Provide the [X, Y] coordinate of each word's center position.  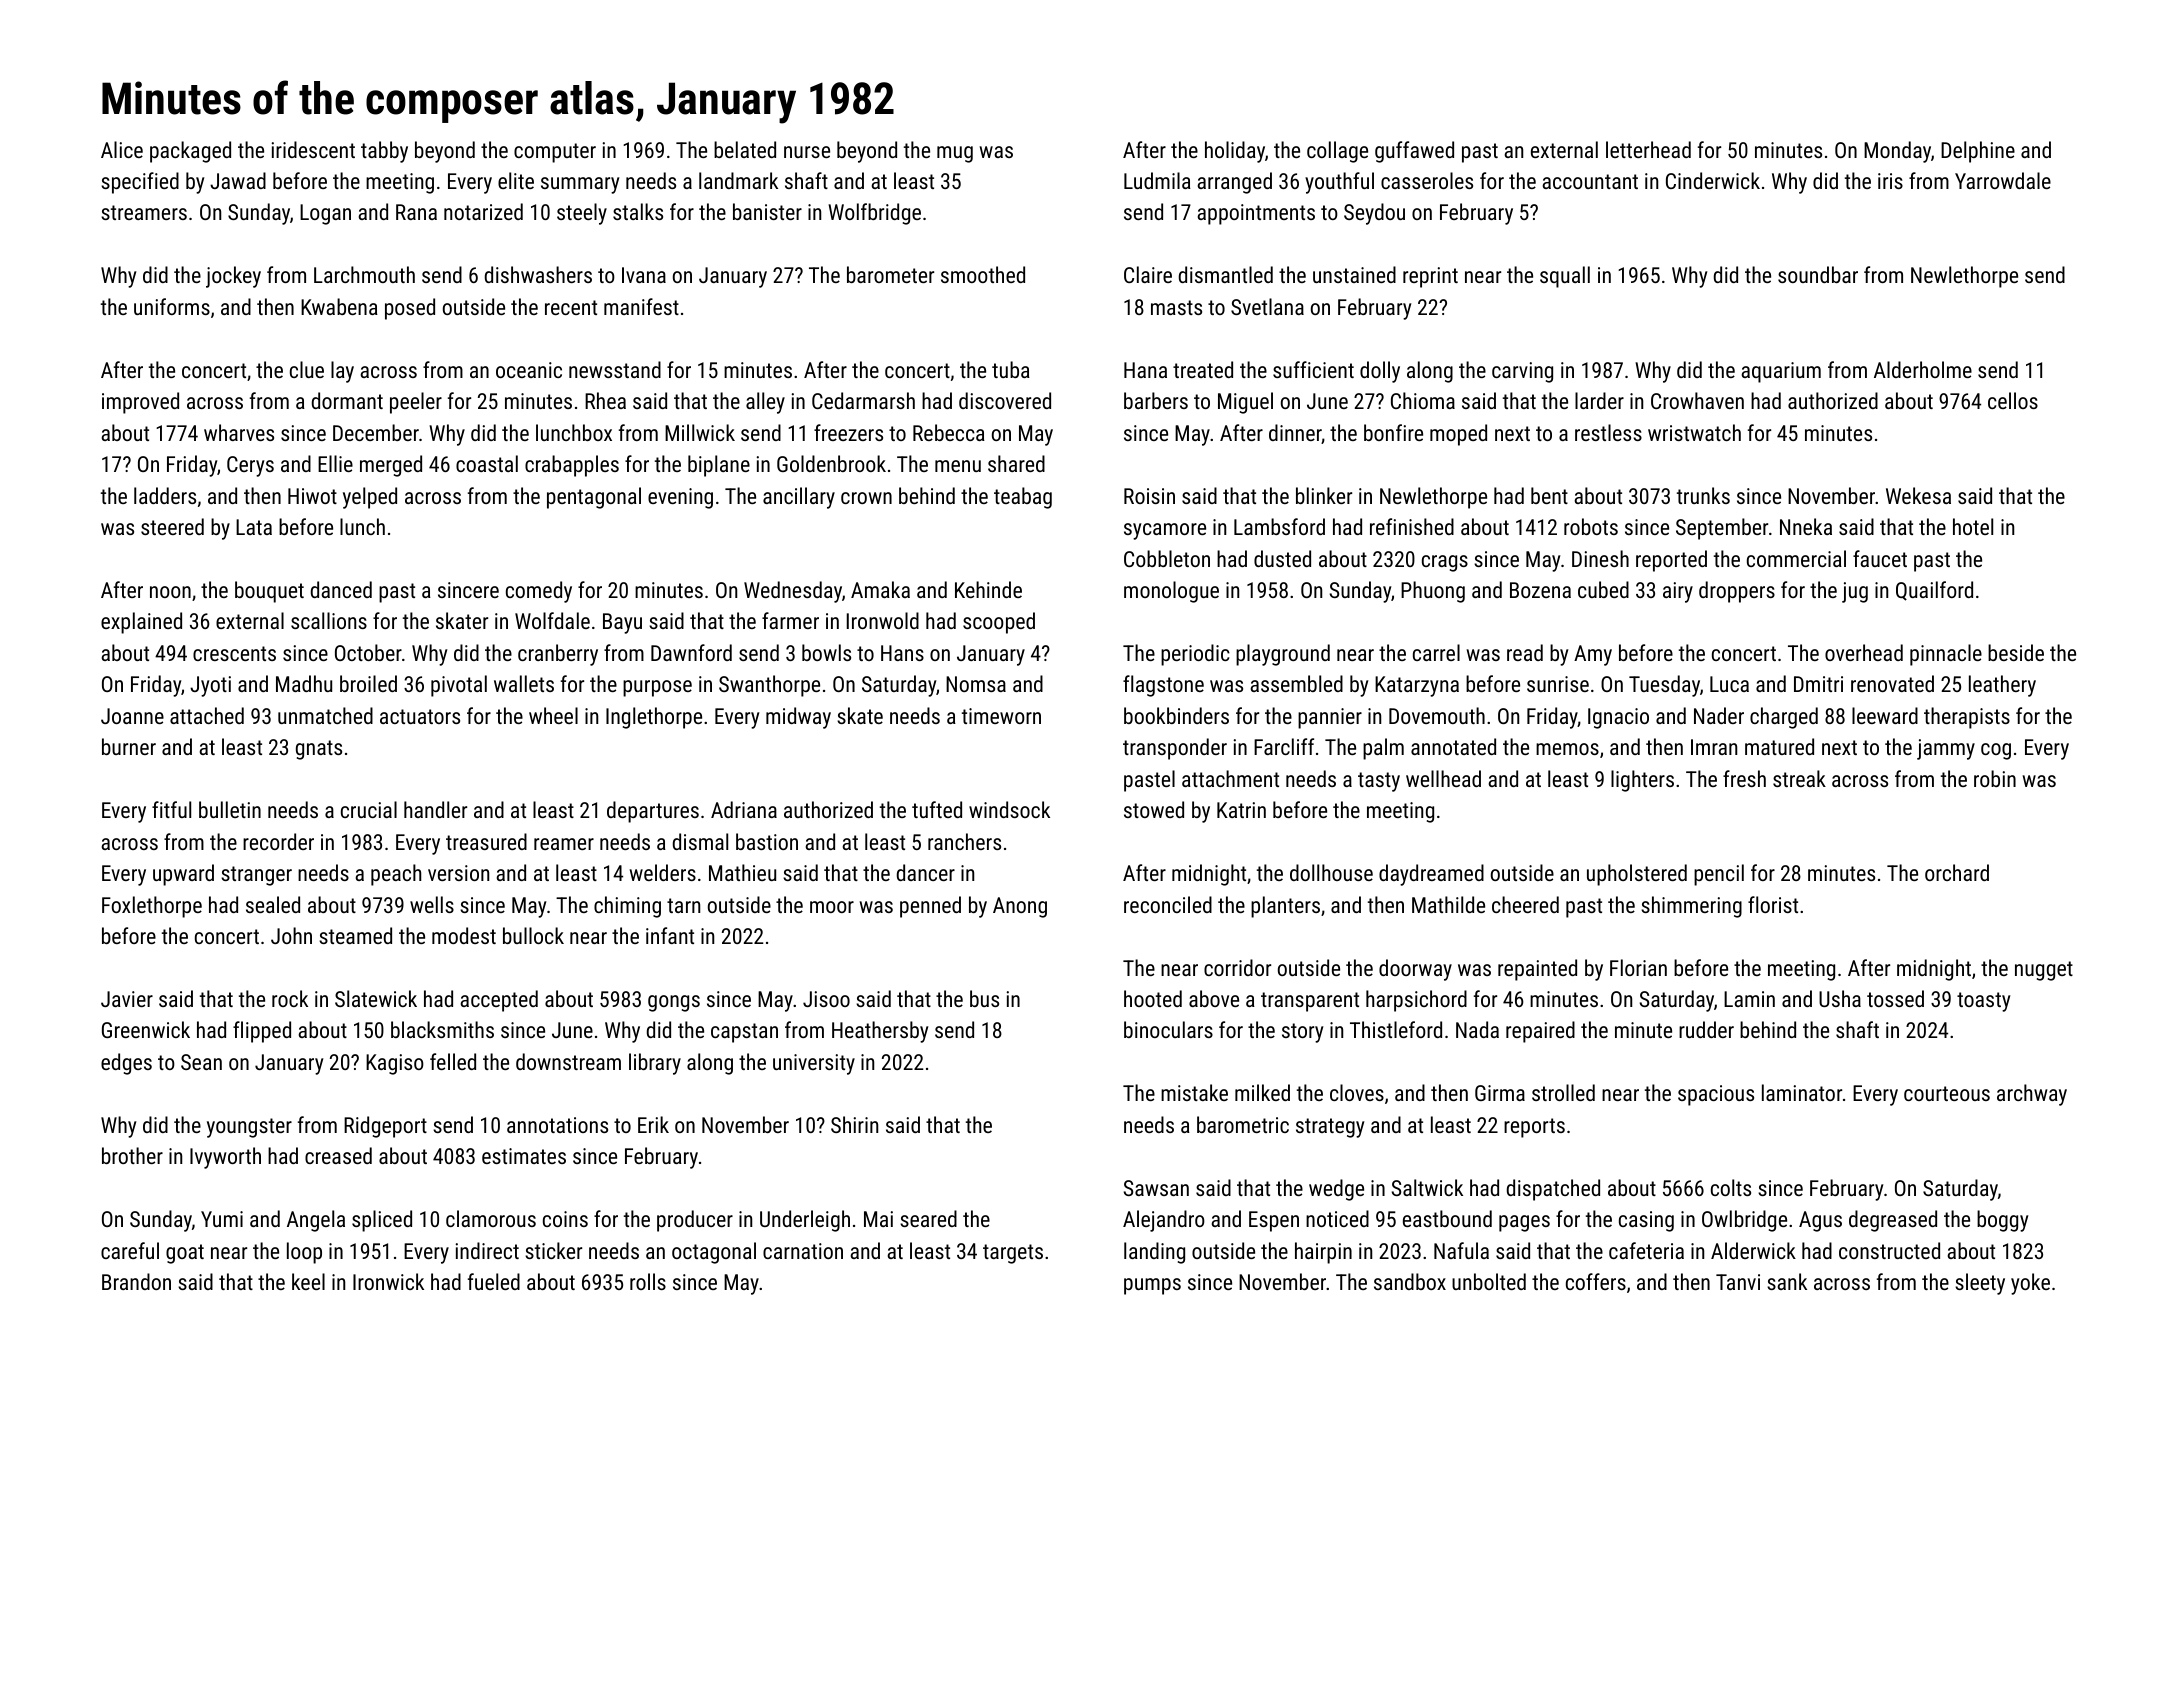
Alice [122, 149]
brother [132, 1155]
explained [141, 623]
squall [1565, 277]
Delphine [1978, 152]
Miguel [1245, 403]
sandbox [1410, 1281]
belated [745, 149]
